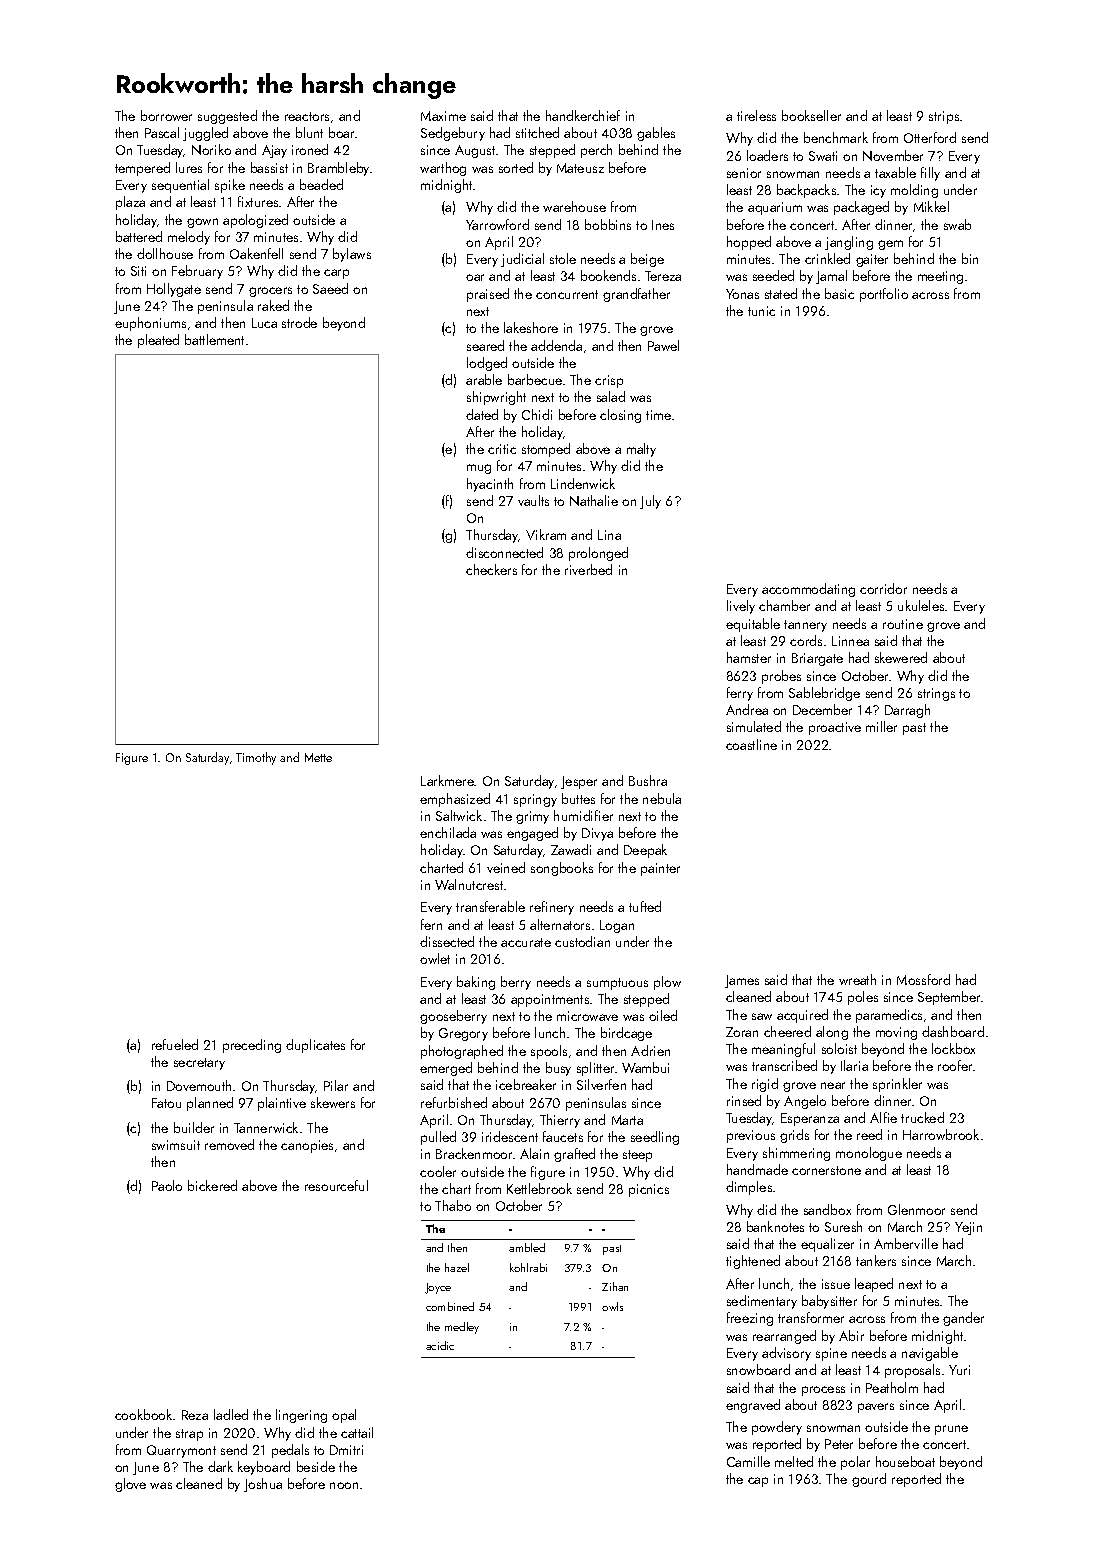 Image resolution: width=1105 pixels, height=1563 pixels. I want to click on strips, so click(944, 117).
